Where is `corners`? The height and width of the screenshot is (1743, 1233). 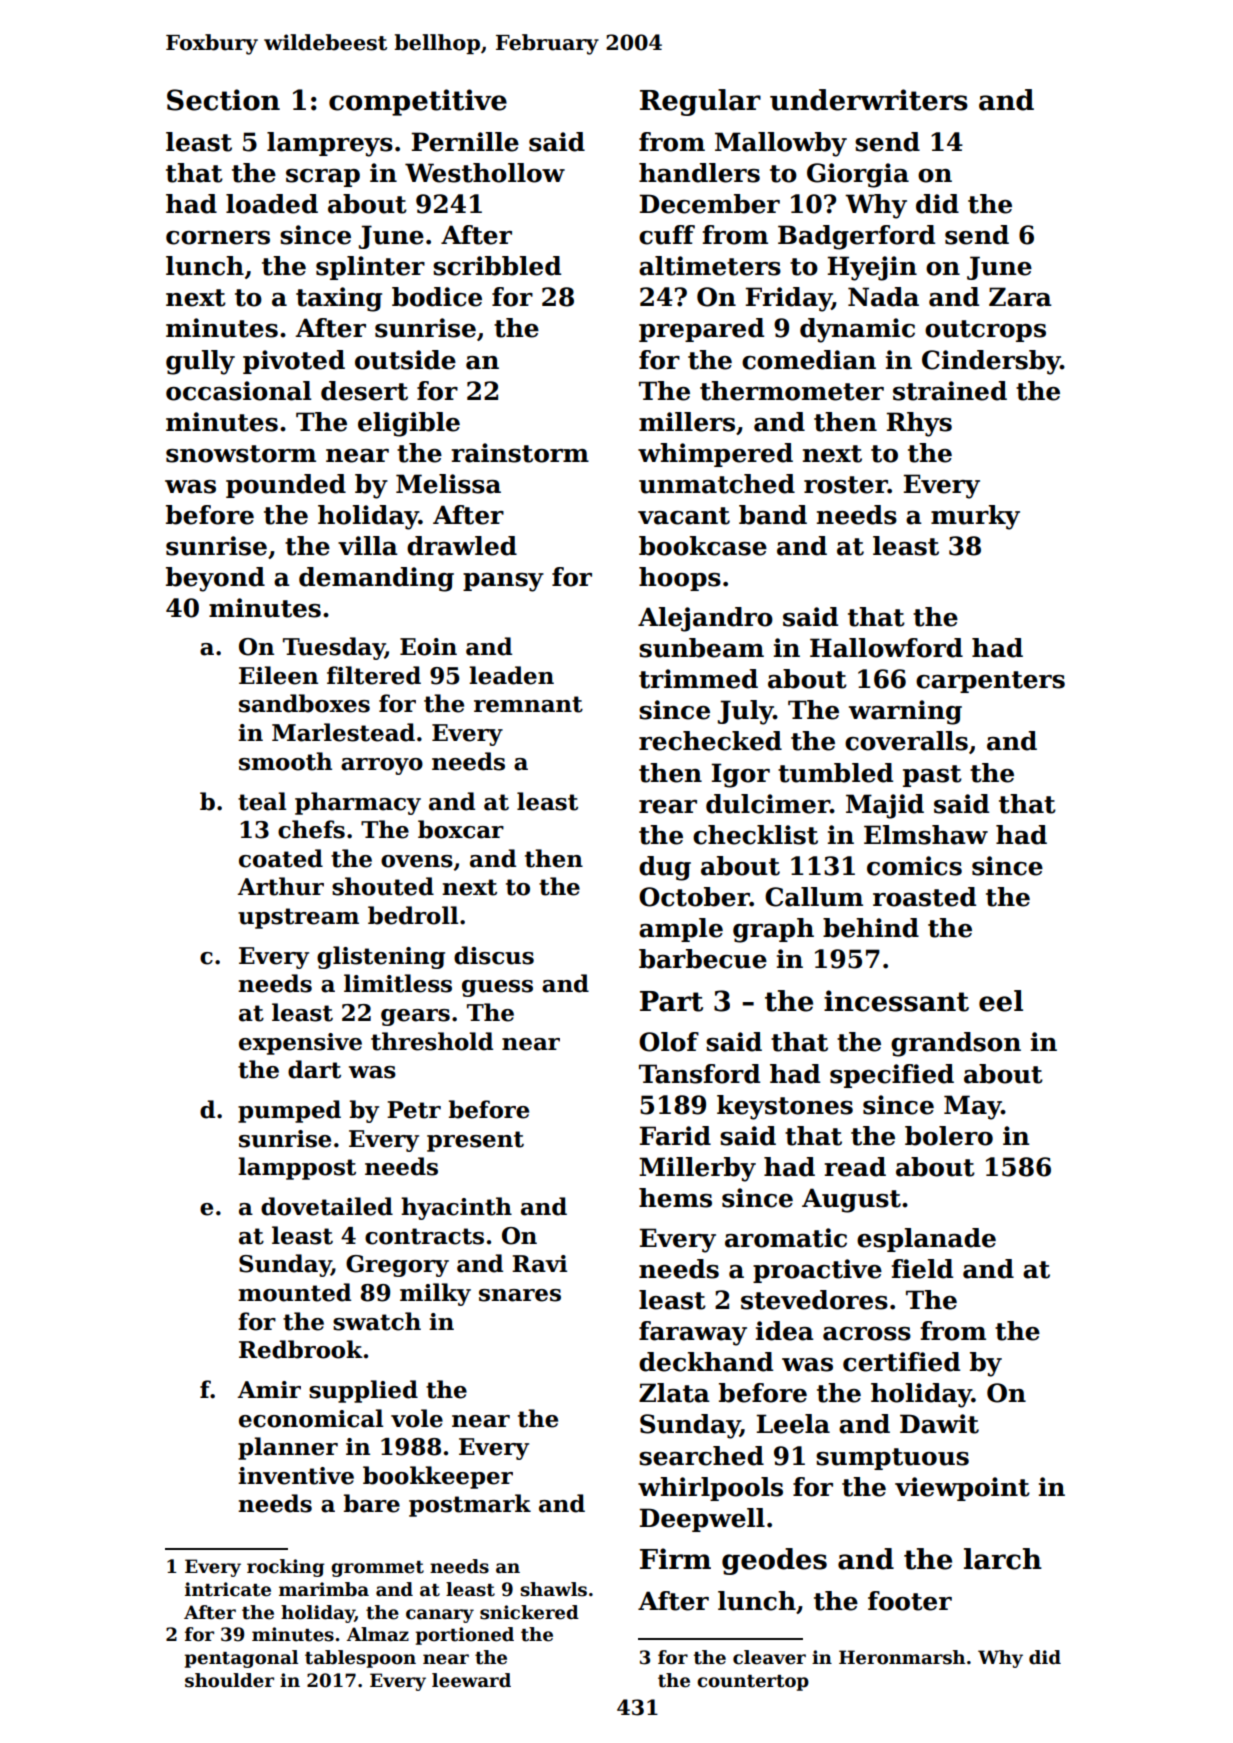 corners is located at coordinates (218, 238).
